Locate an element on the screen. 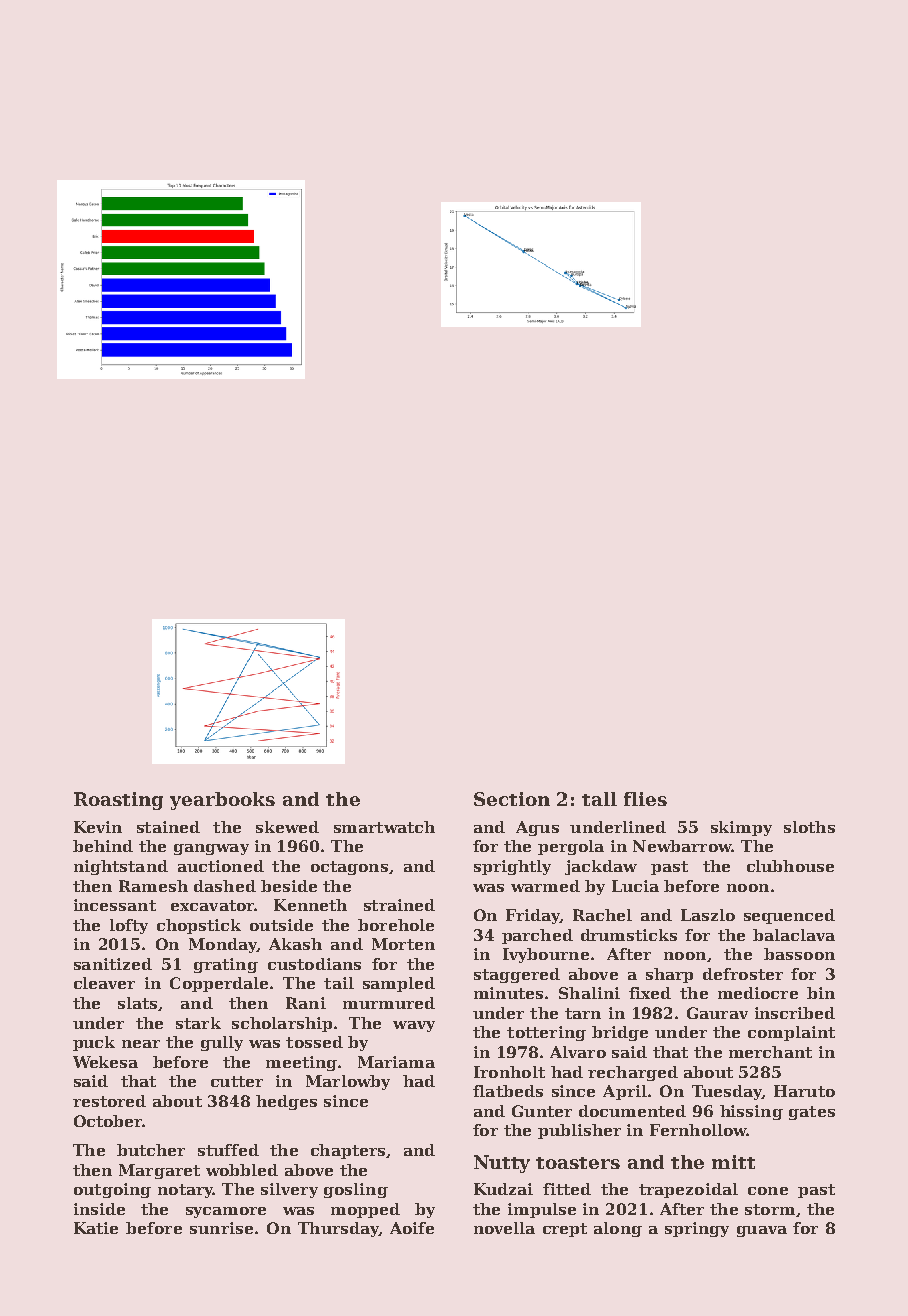 The image size is (908, 1316). fixed is located at coordinates (650, 993).
